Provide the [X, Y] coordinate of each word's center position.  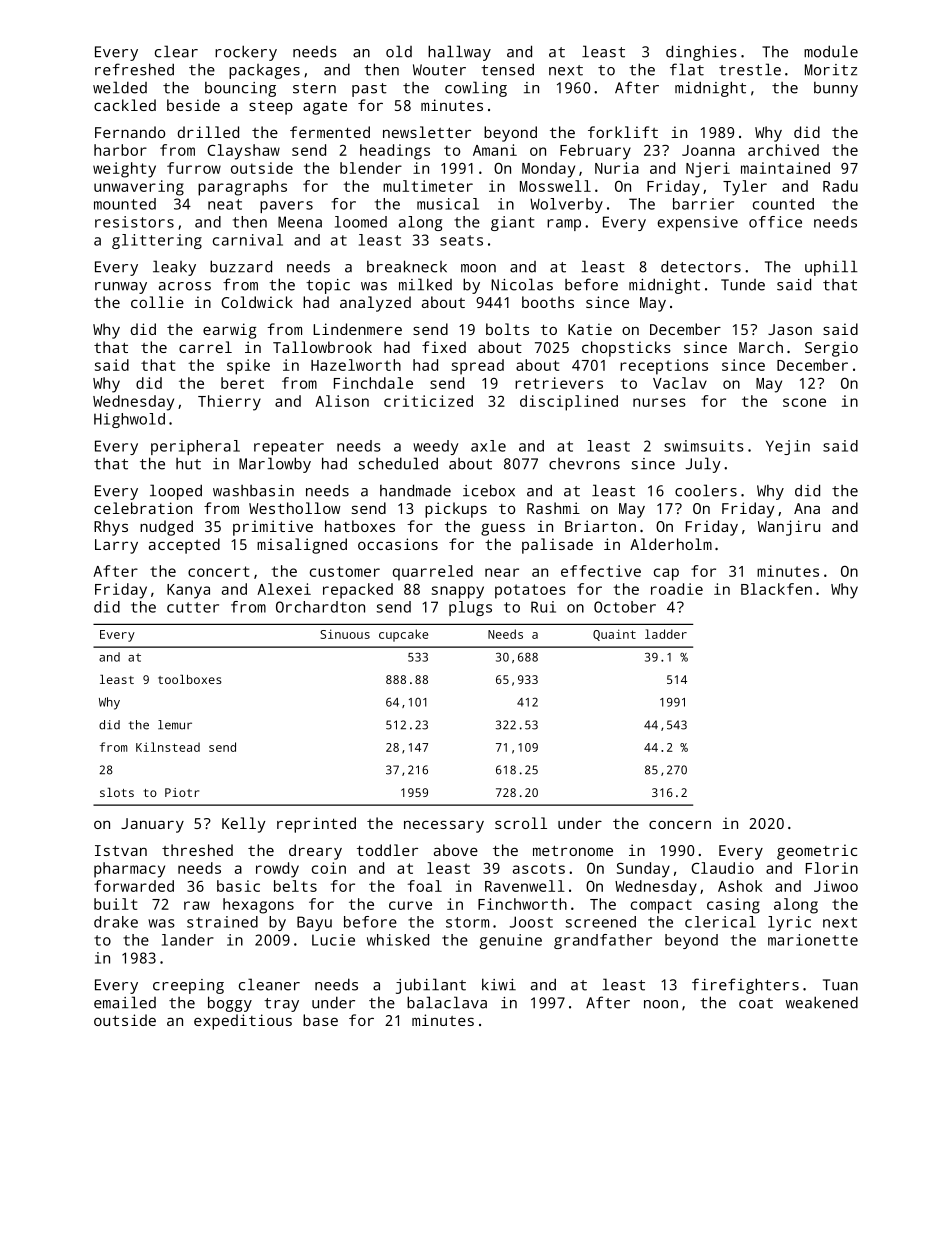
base [320, 1020]
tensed [507, 69]
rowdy [277, 870]
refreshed [134, 69]
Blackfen [776, 589]
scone [804, 402]
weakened [822, 1002]
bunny [836, 89]
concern [680, 824]
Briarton [600, 526]
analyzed [375, 304]
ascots [539, 868]
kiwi [499, 984]
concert [218, 571]
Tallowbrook [322, 347]
